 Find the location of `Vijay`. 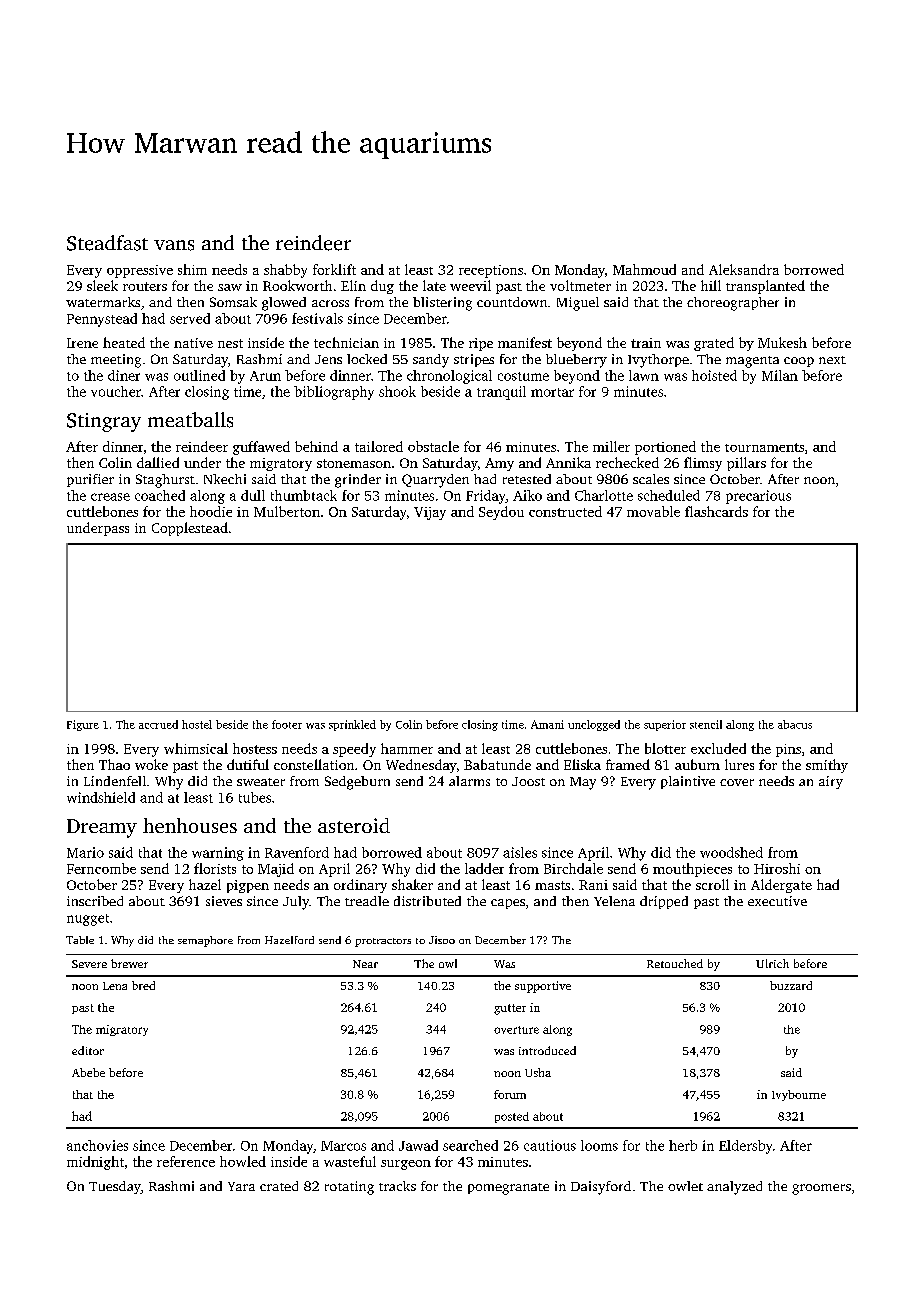

Vijay is located at coordinates (430, 513).
